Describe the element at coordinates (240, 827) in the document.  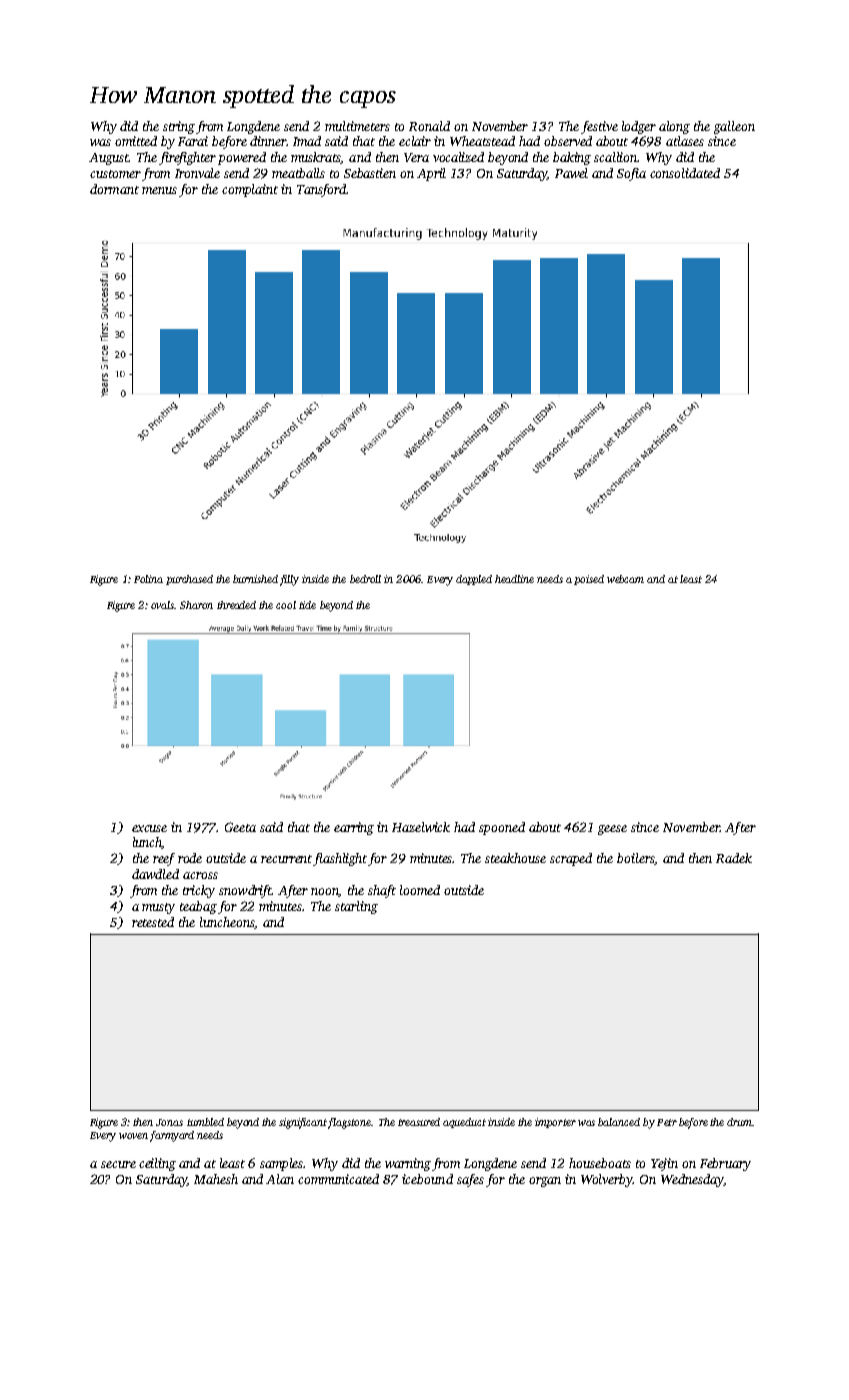
I see `Geeta` at that location.
